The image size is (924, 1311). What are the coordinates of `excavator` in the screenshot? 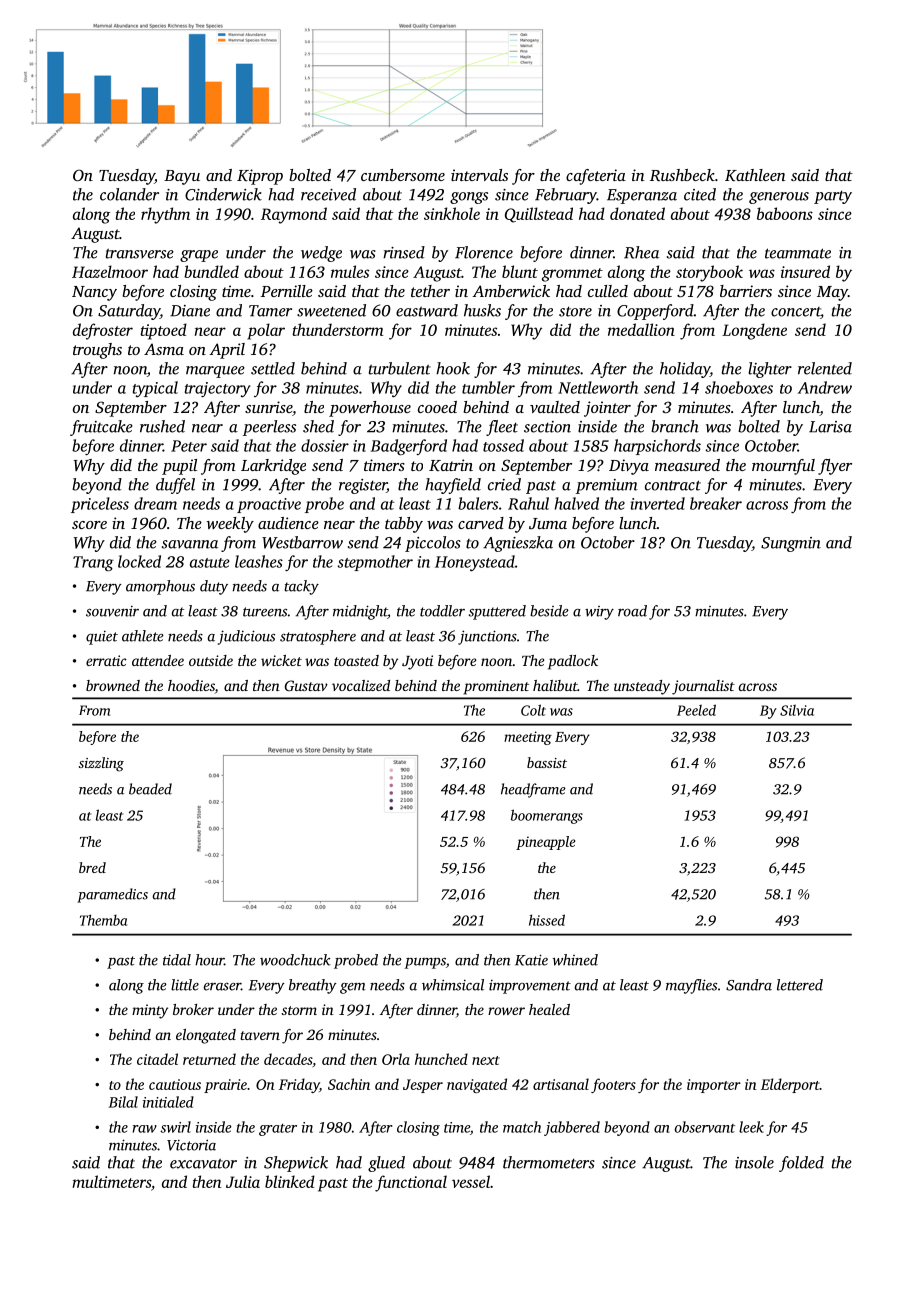 It's located at (203, 1164).
